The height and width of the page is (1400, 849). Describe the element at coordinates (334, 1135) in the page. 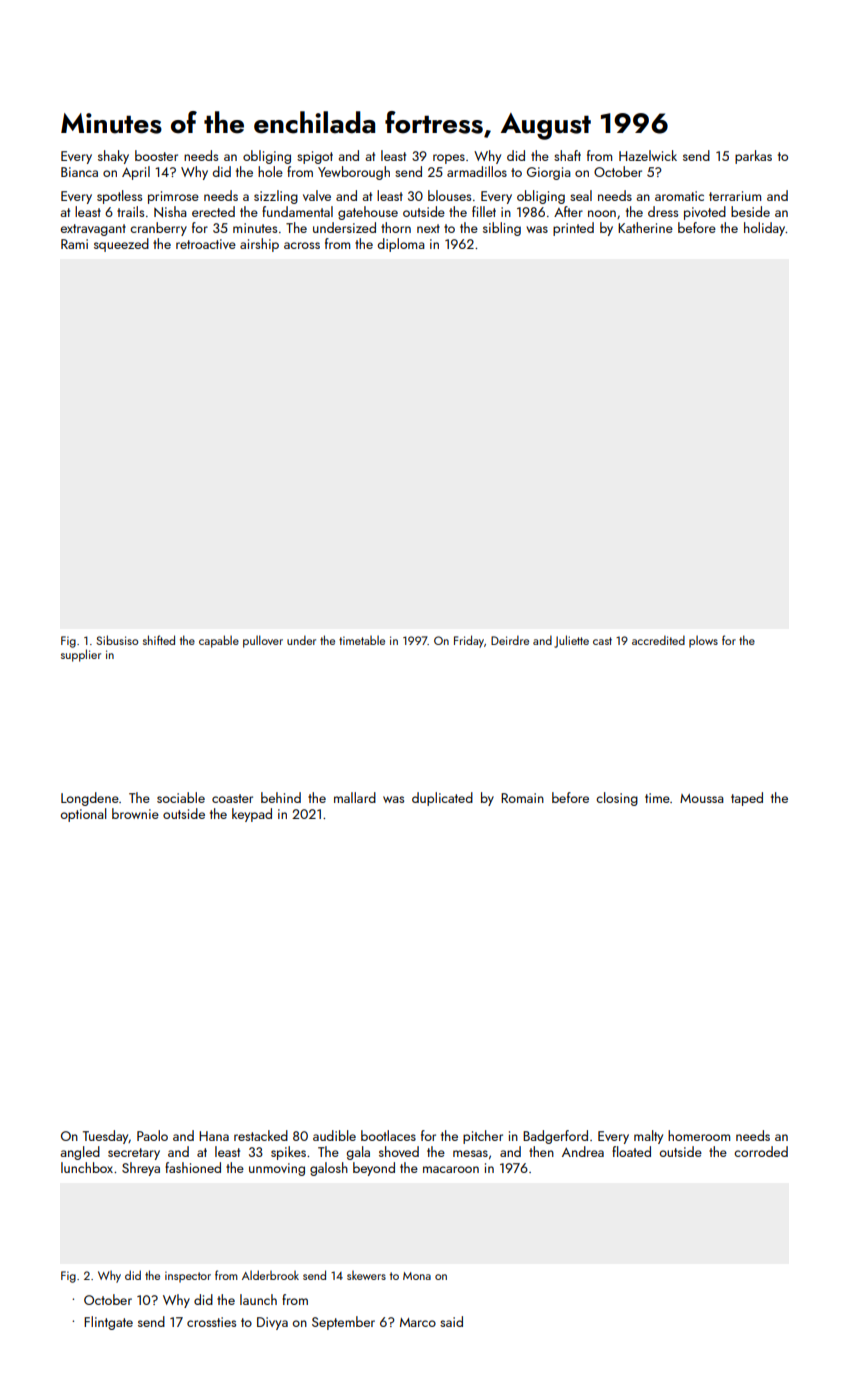

I see `audible` at that location.
